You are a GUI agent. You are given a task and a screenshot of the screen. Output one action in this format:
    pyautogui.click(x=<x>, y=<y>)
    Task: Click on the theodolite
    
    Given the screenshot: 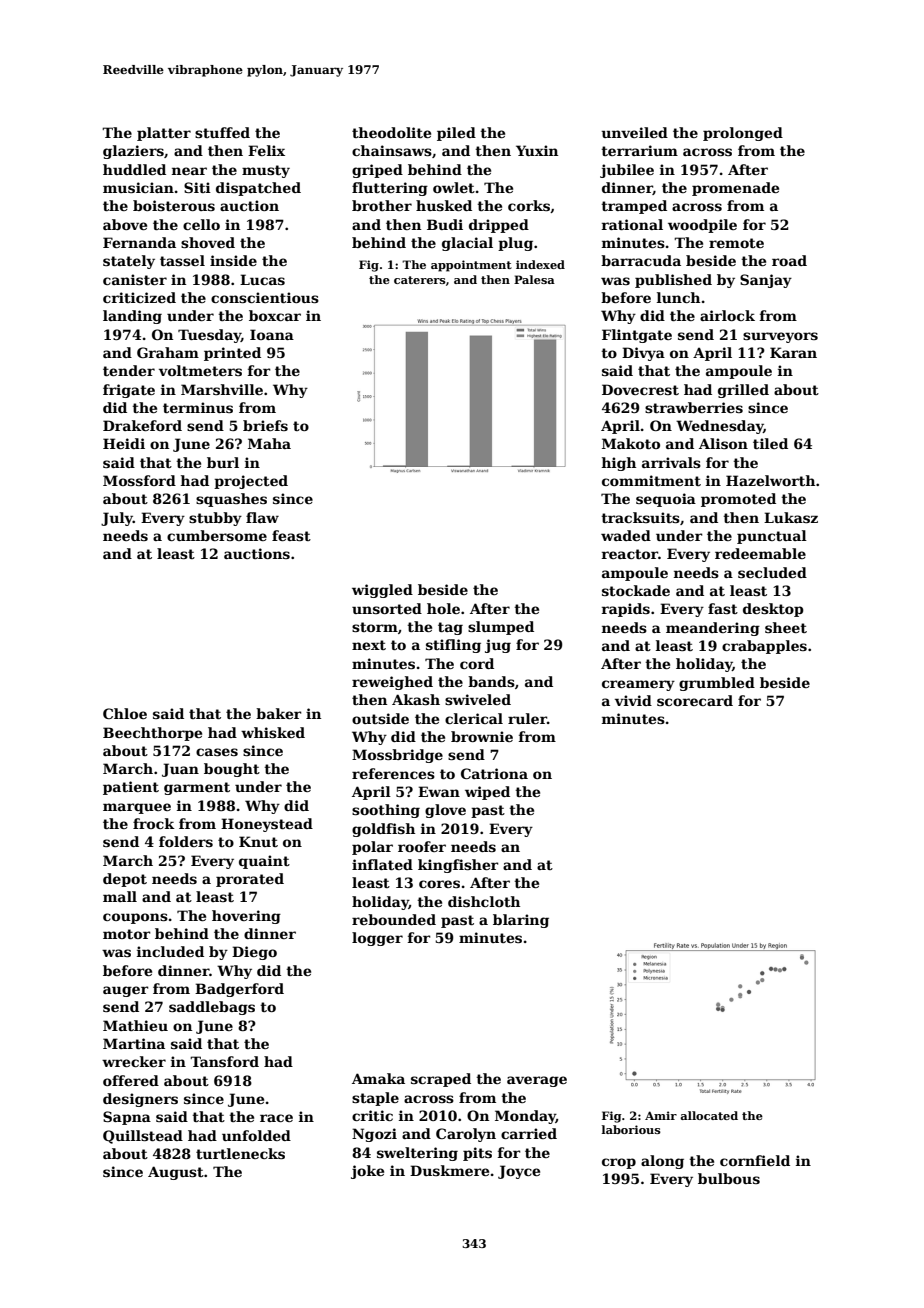 What is the action you would take?
    pyautogui.click(x=391, y=132)
